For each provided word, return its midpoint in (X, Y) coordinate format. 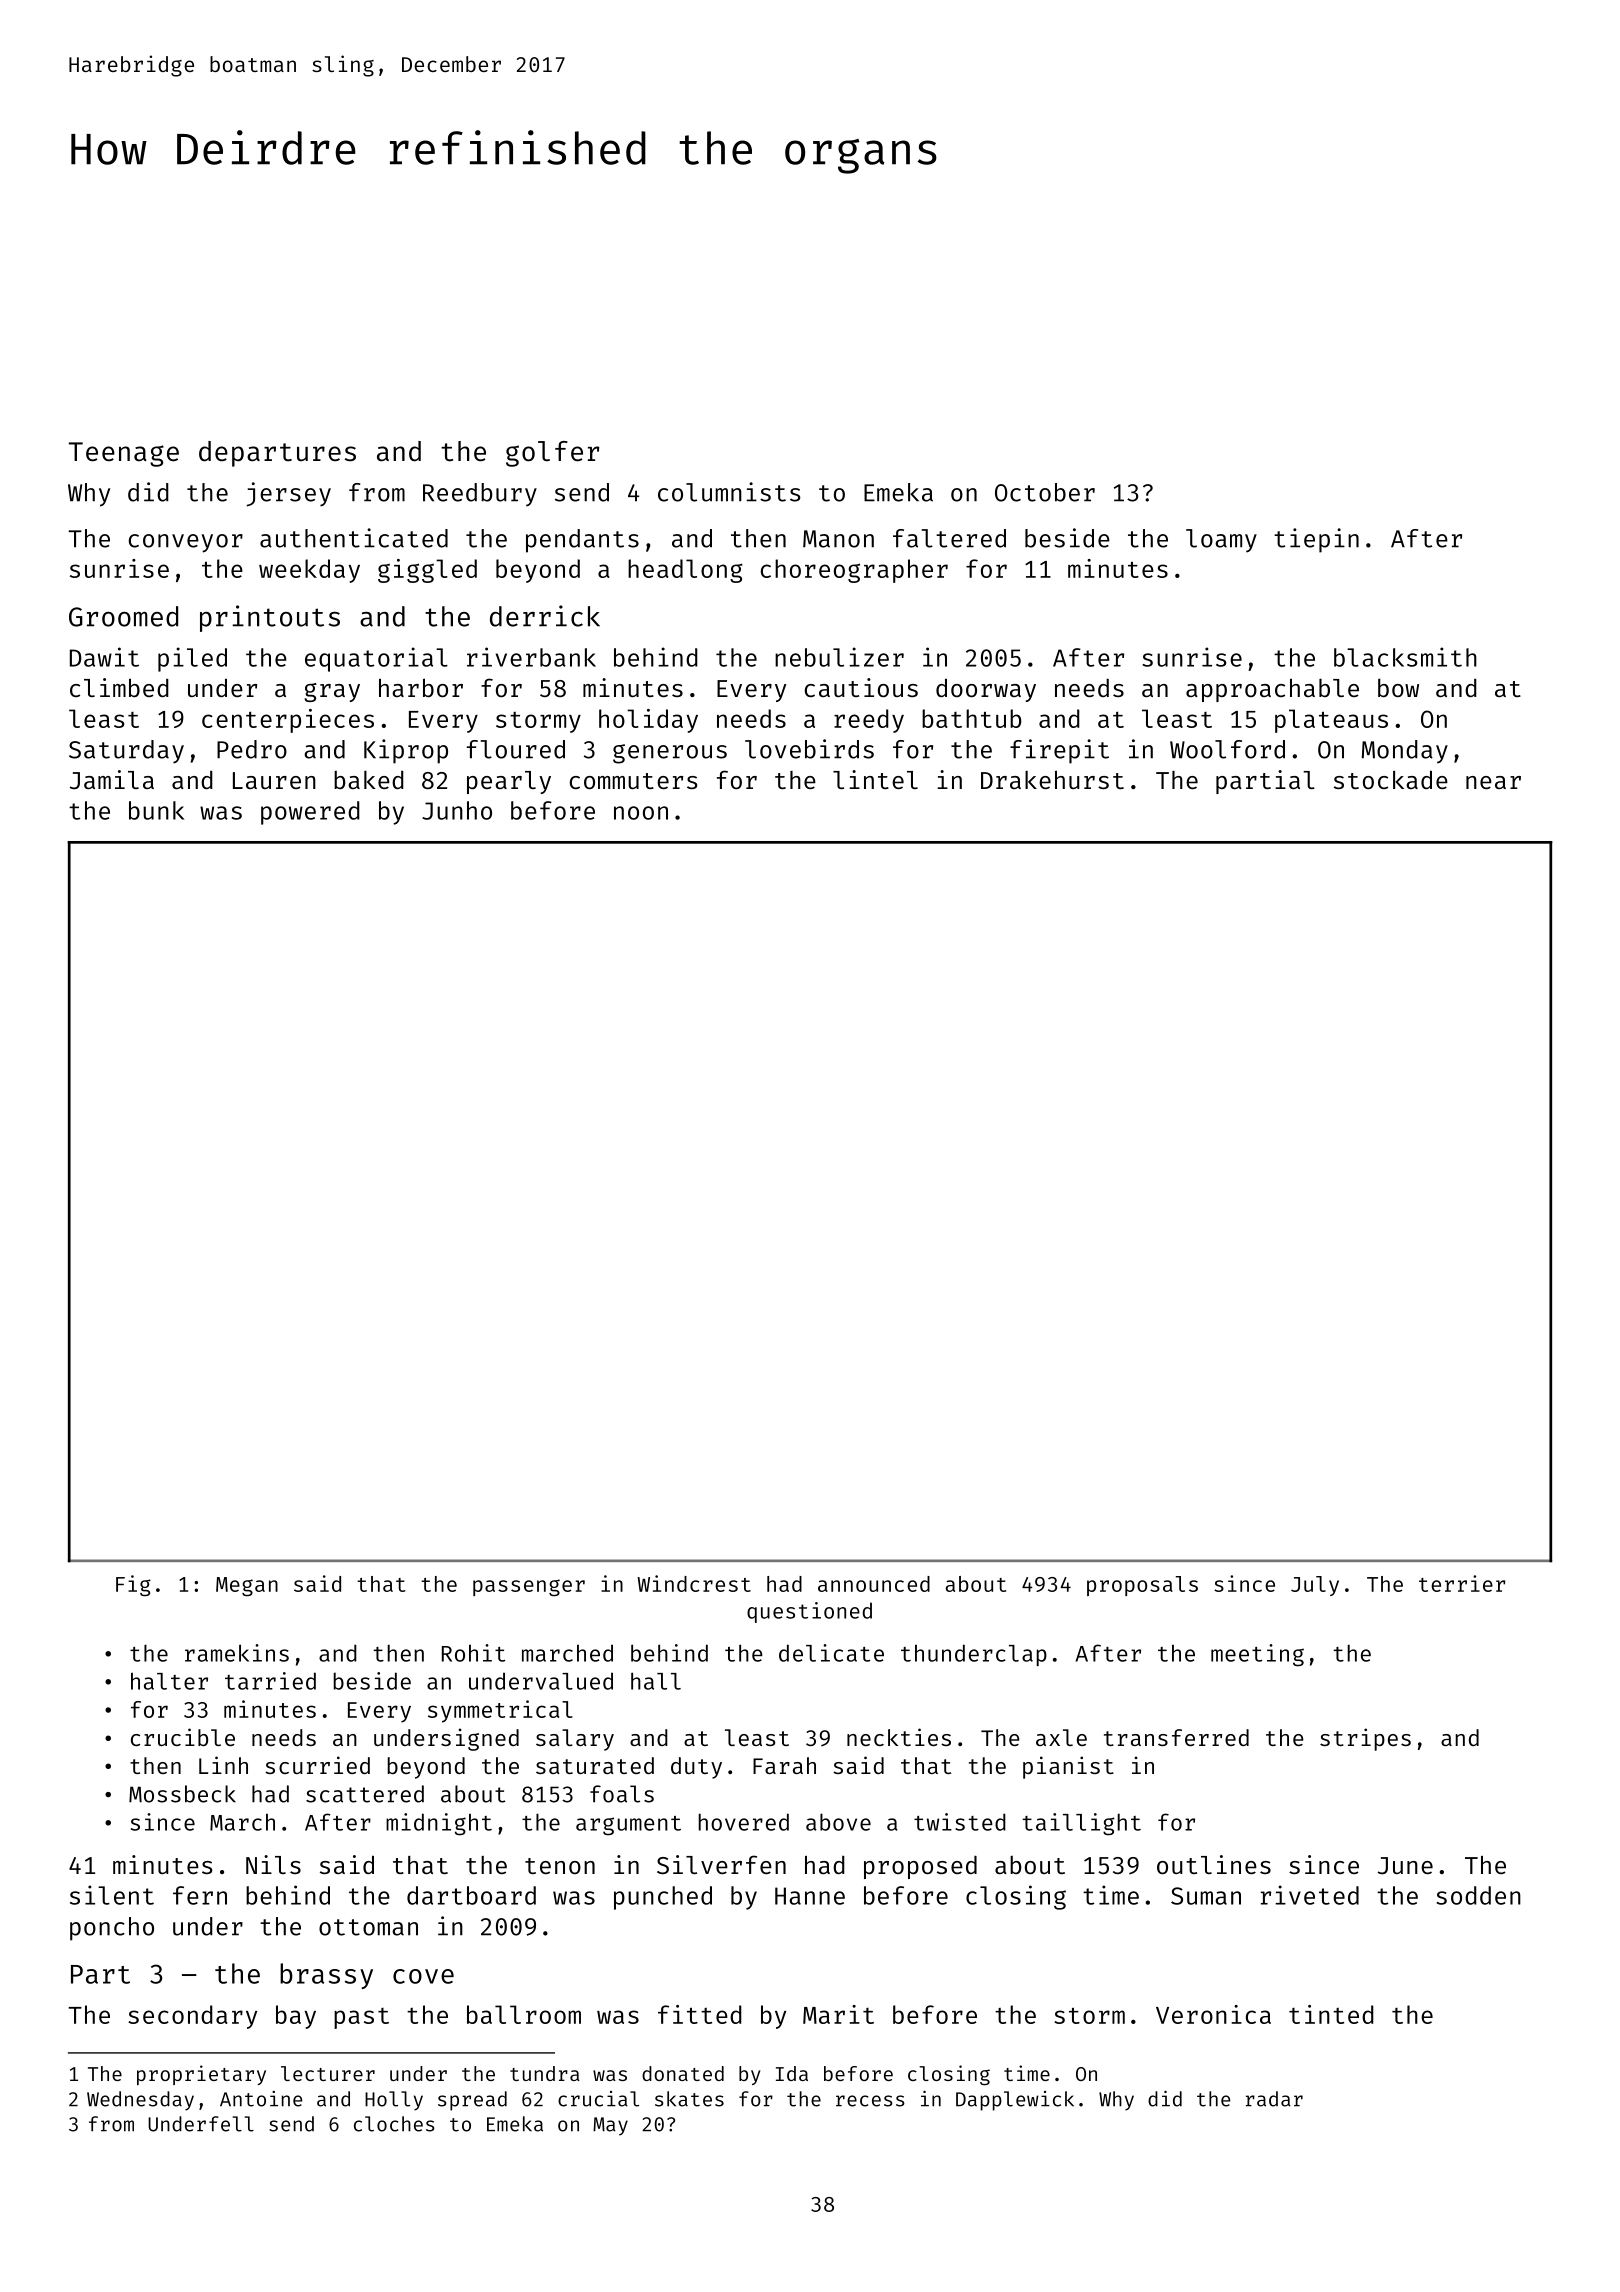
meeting (1257, 1655)
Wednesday (140, 2101)
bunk (156, 810)
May (610, 2126)
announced (874, 1584)
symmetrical (500, 1711)
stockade (1391, 779)
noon (641, 813)
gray (332, 692)
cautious (861, 687)
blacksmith (1405, 657)
